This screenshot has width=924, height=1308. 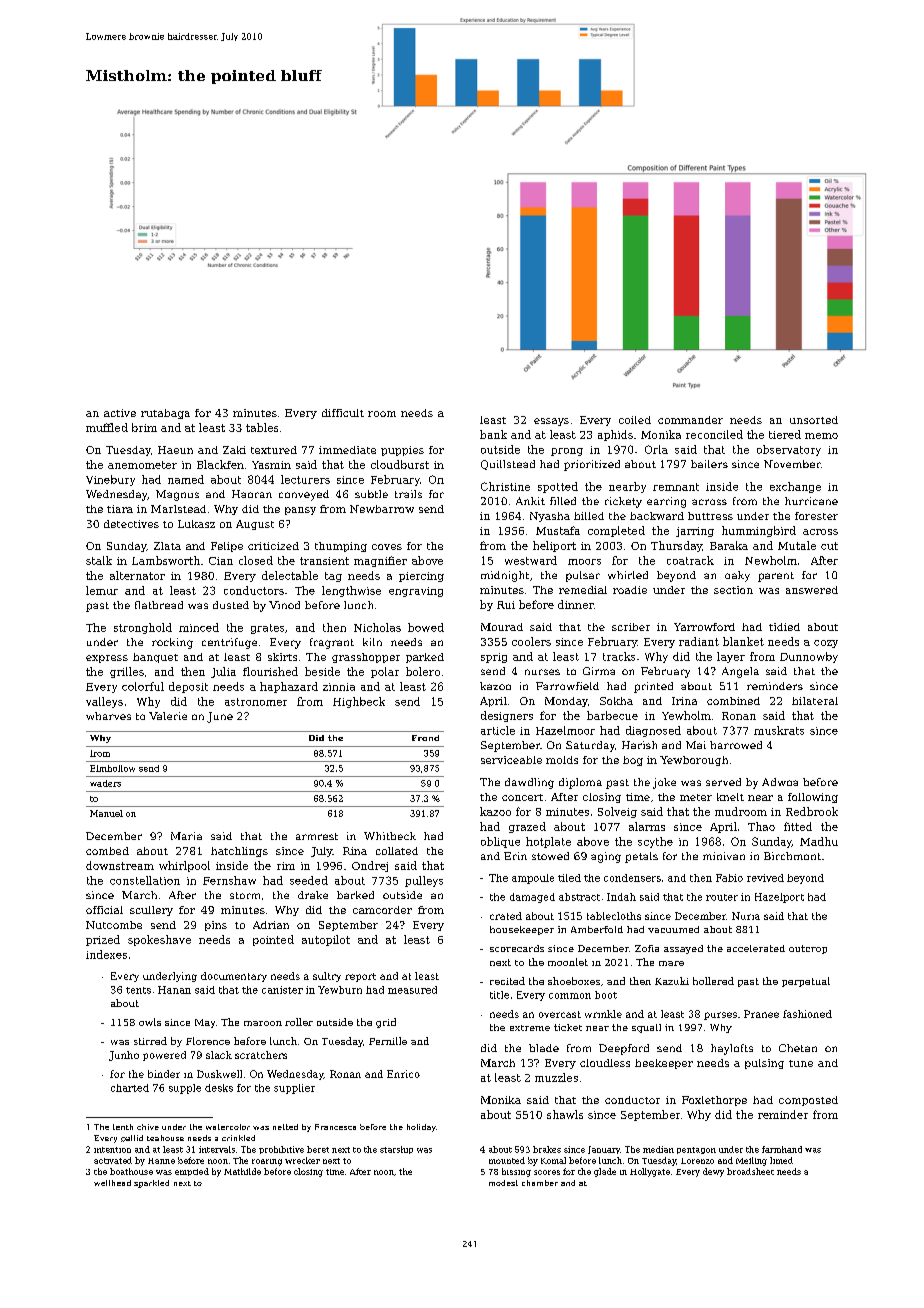 I want to click on pulsing, so click(x=764, y=1064).
